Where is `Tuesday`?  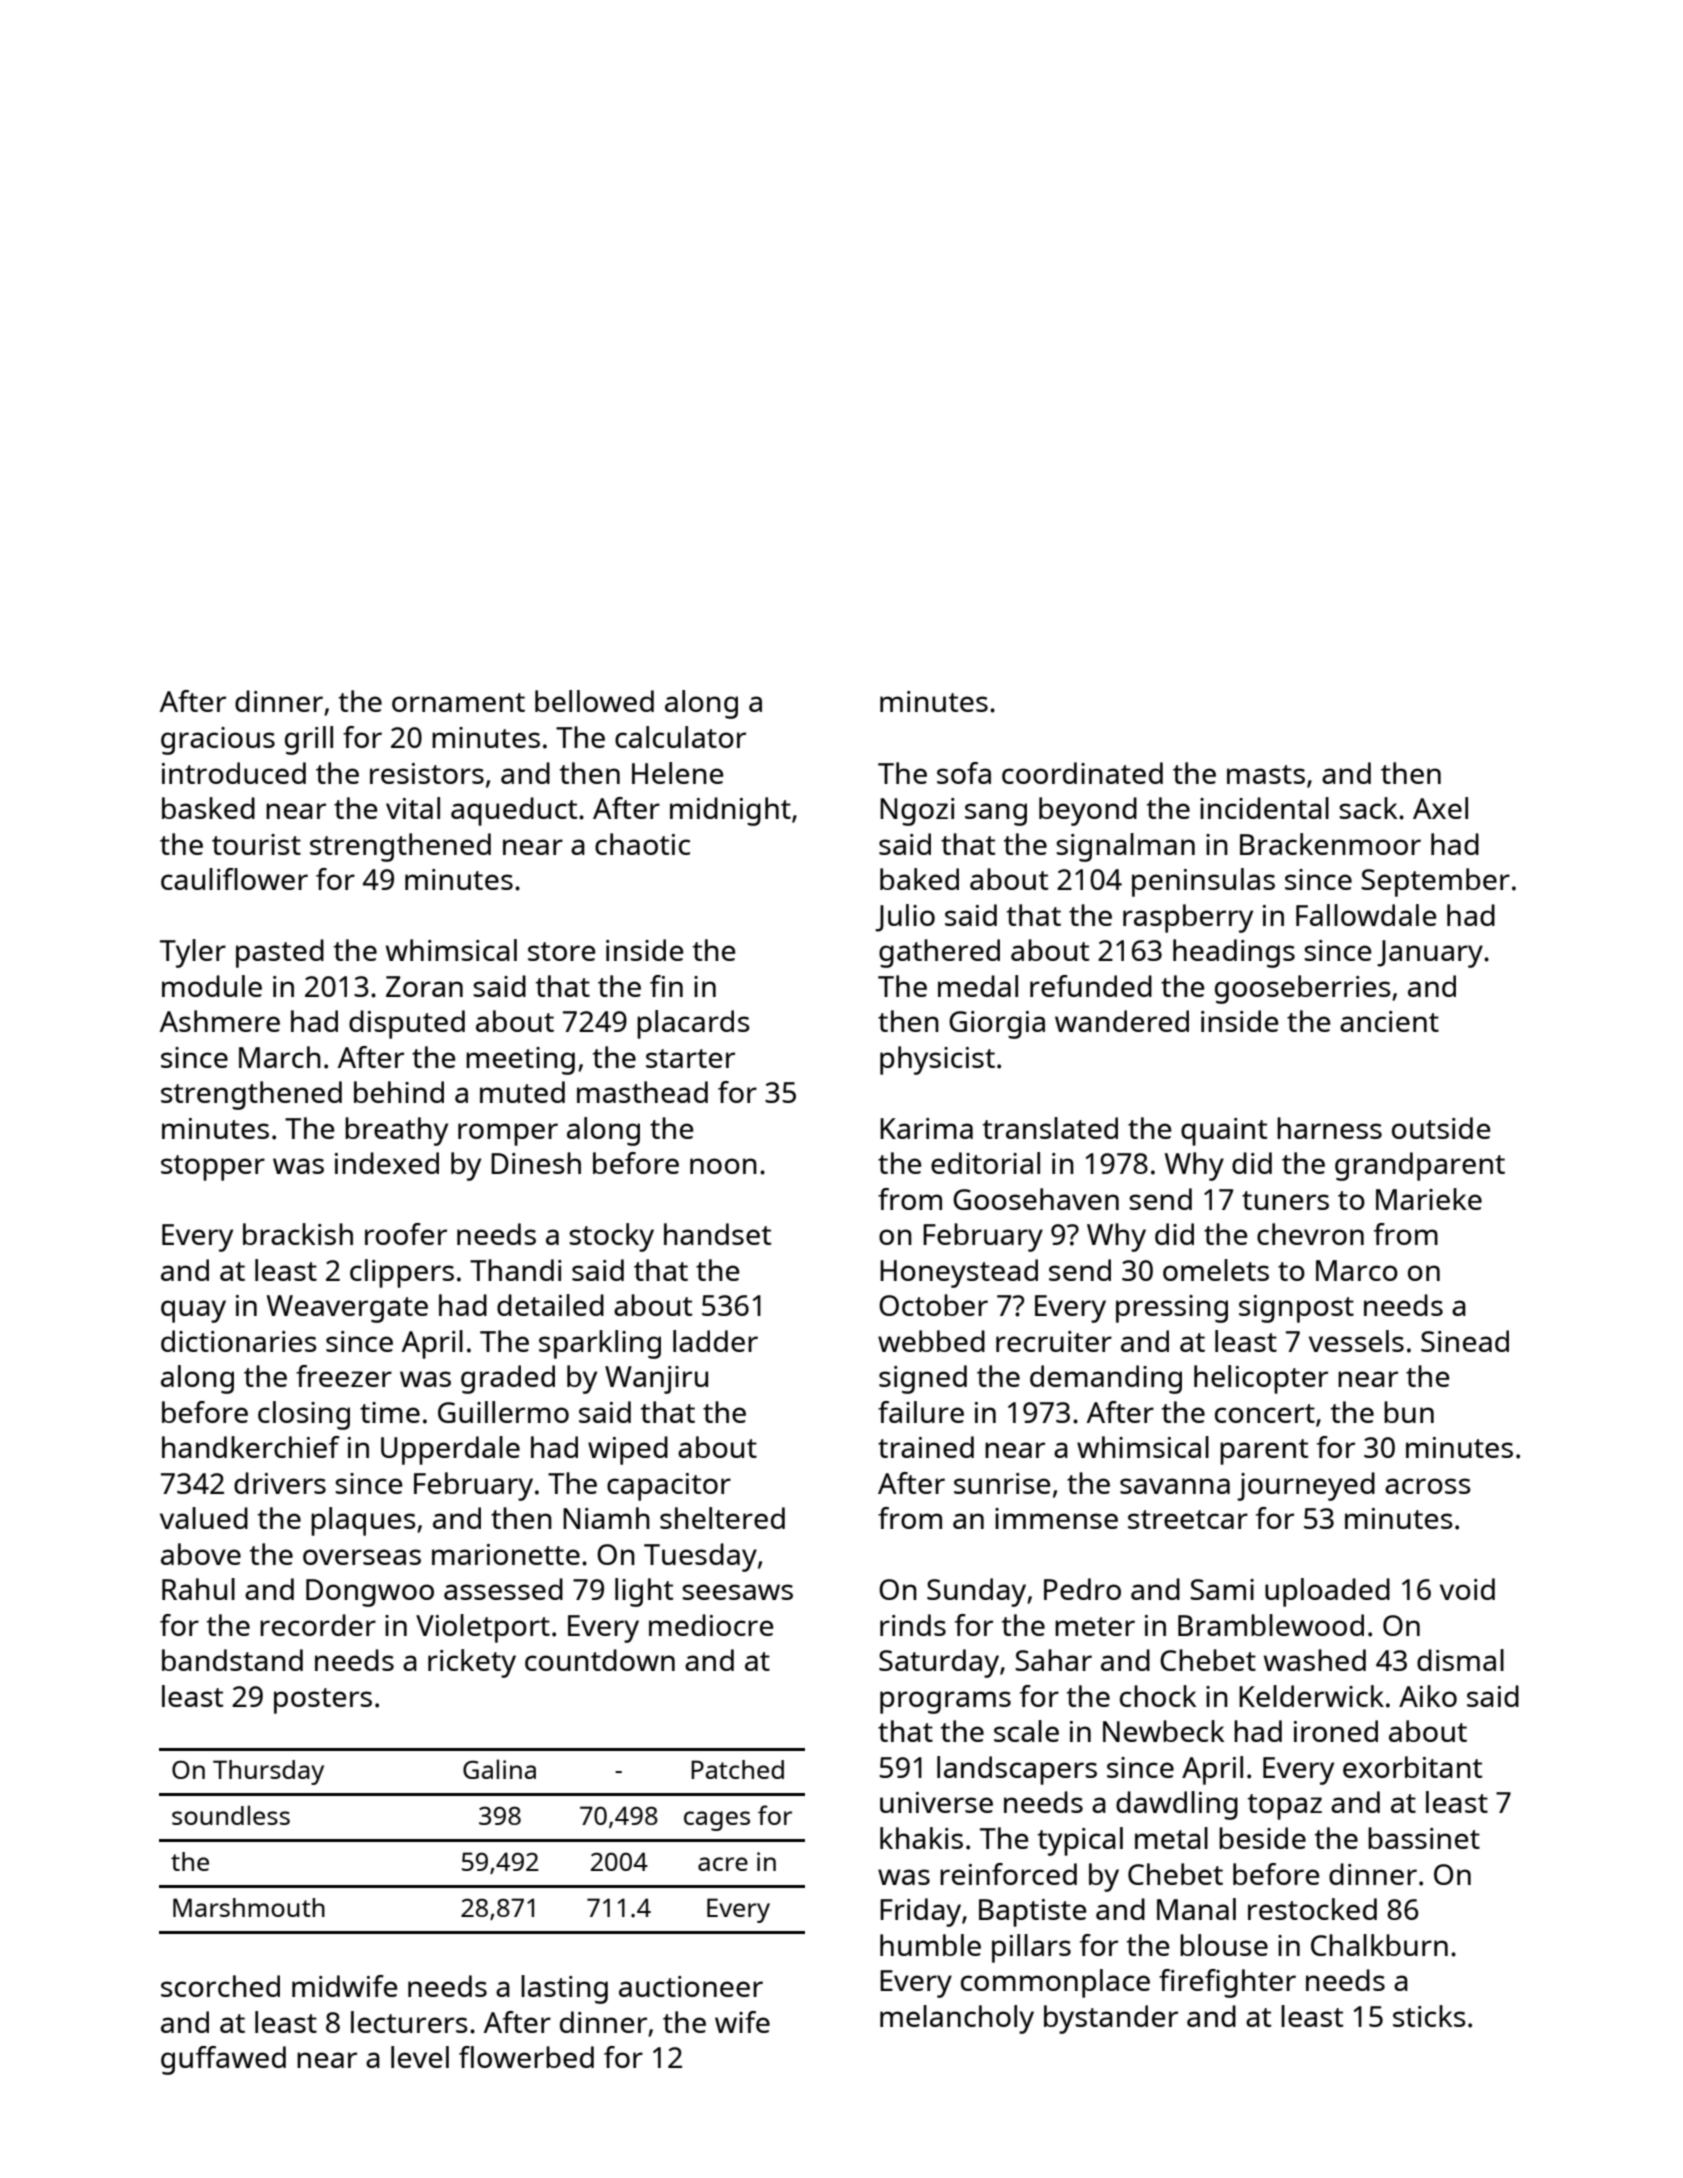 Tuesday is located at coordinates (700, 1557).
